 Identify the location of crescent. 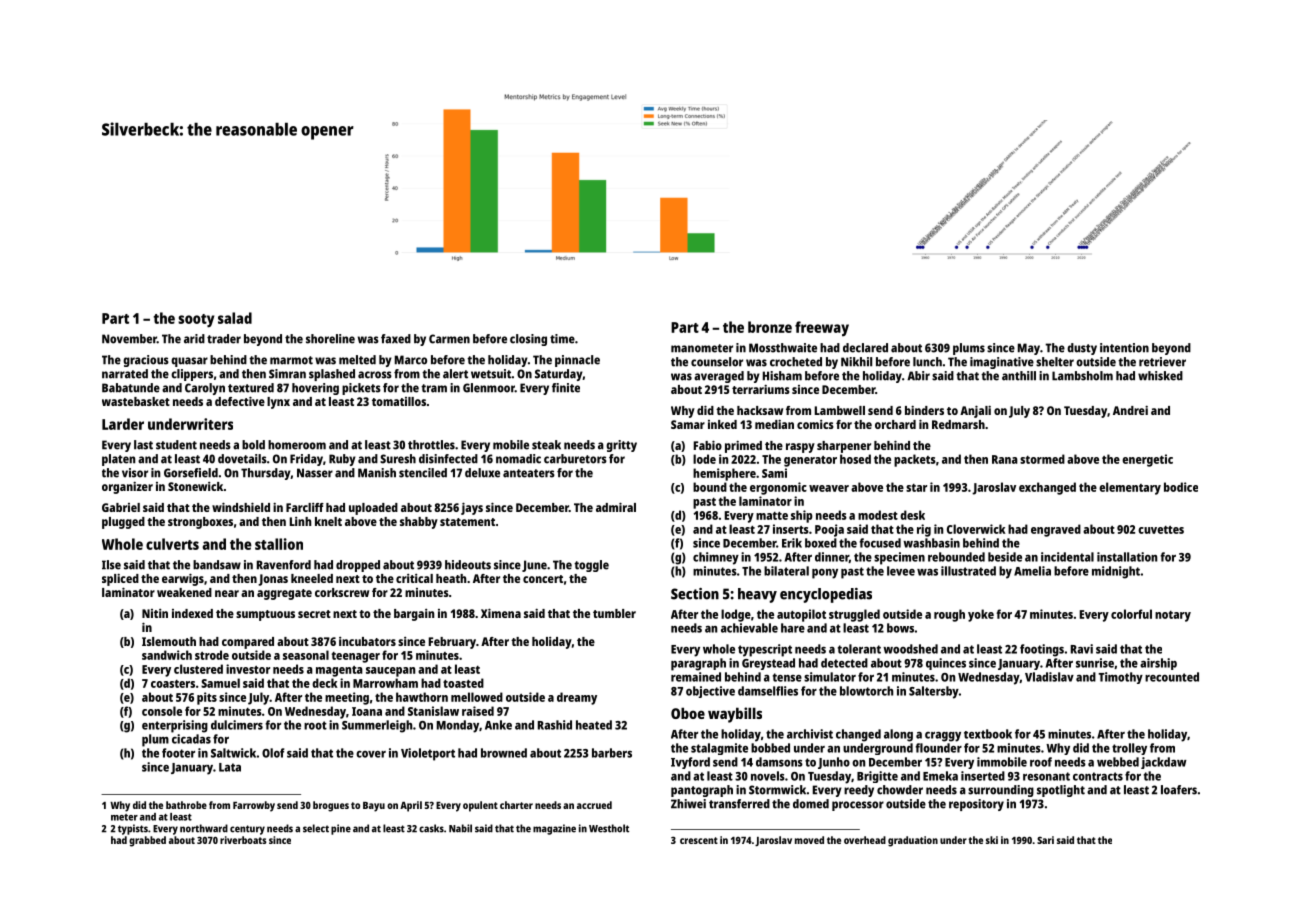
(699, 840).
